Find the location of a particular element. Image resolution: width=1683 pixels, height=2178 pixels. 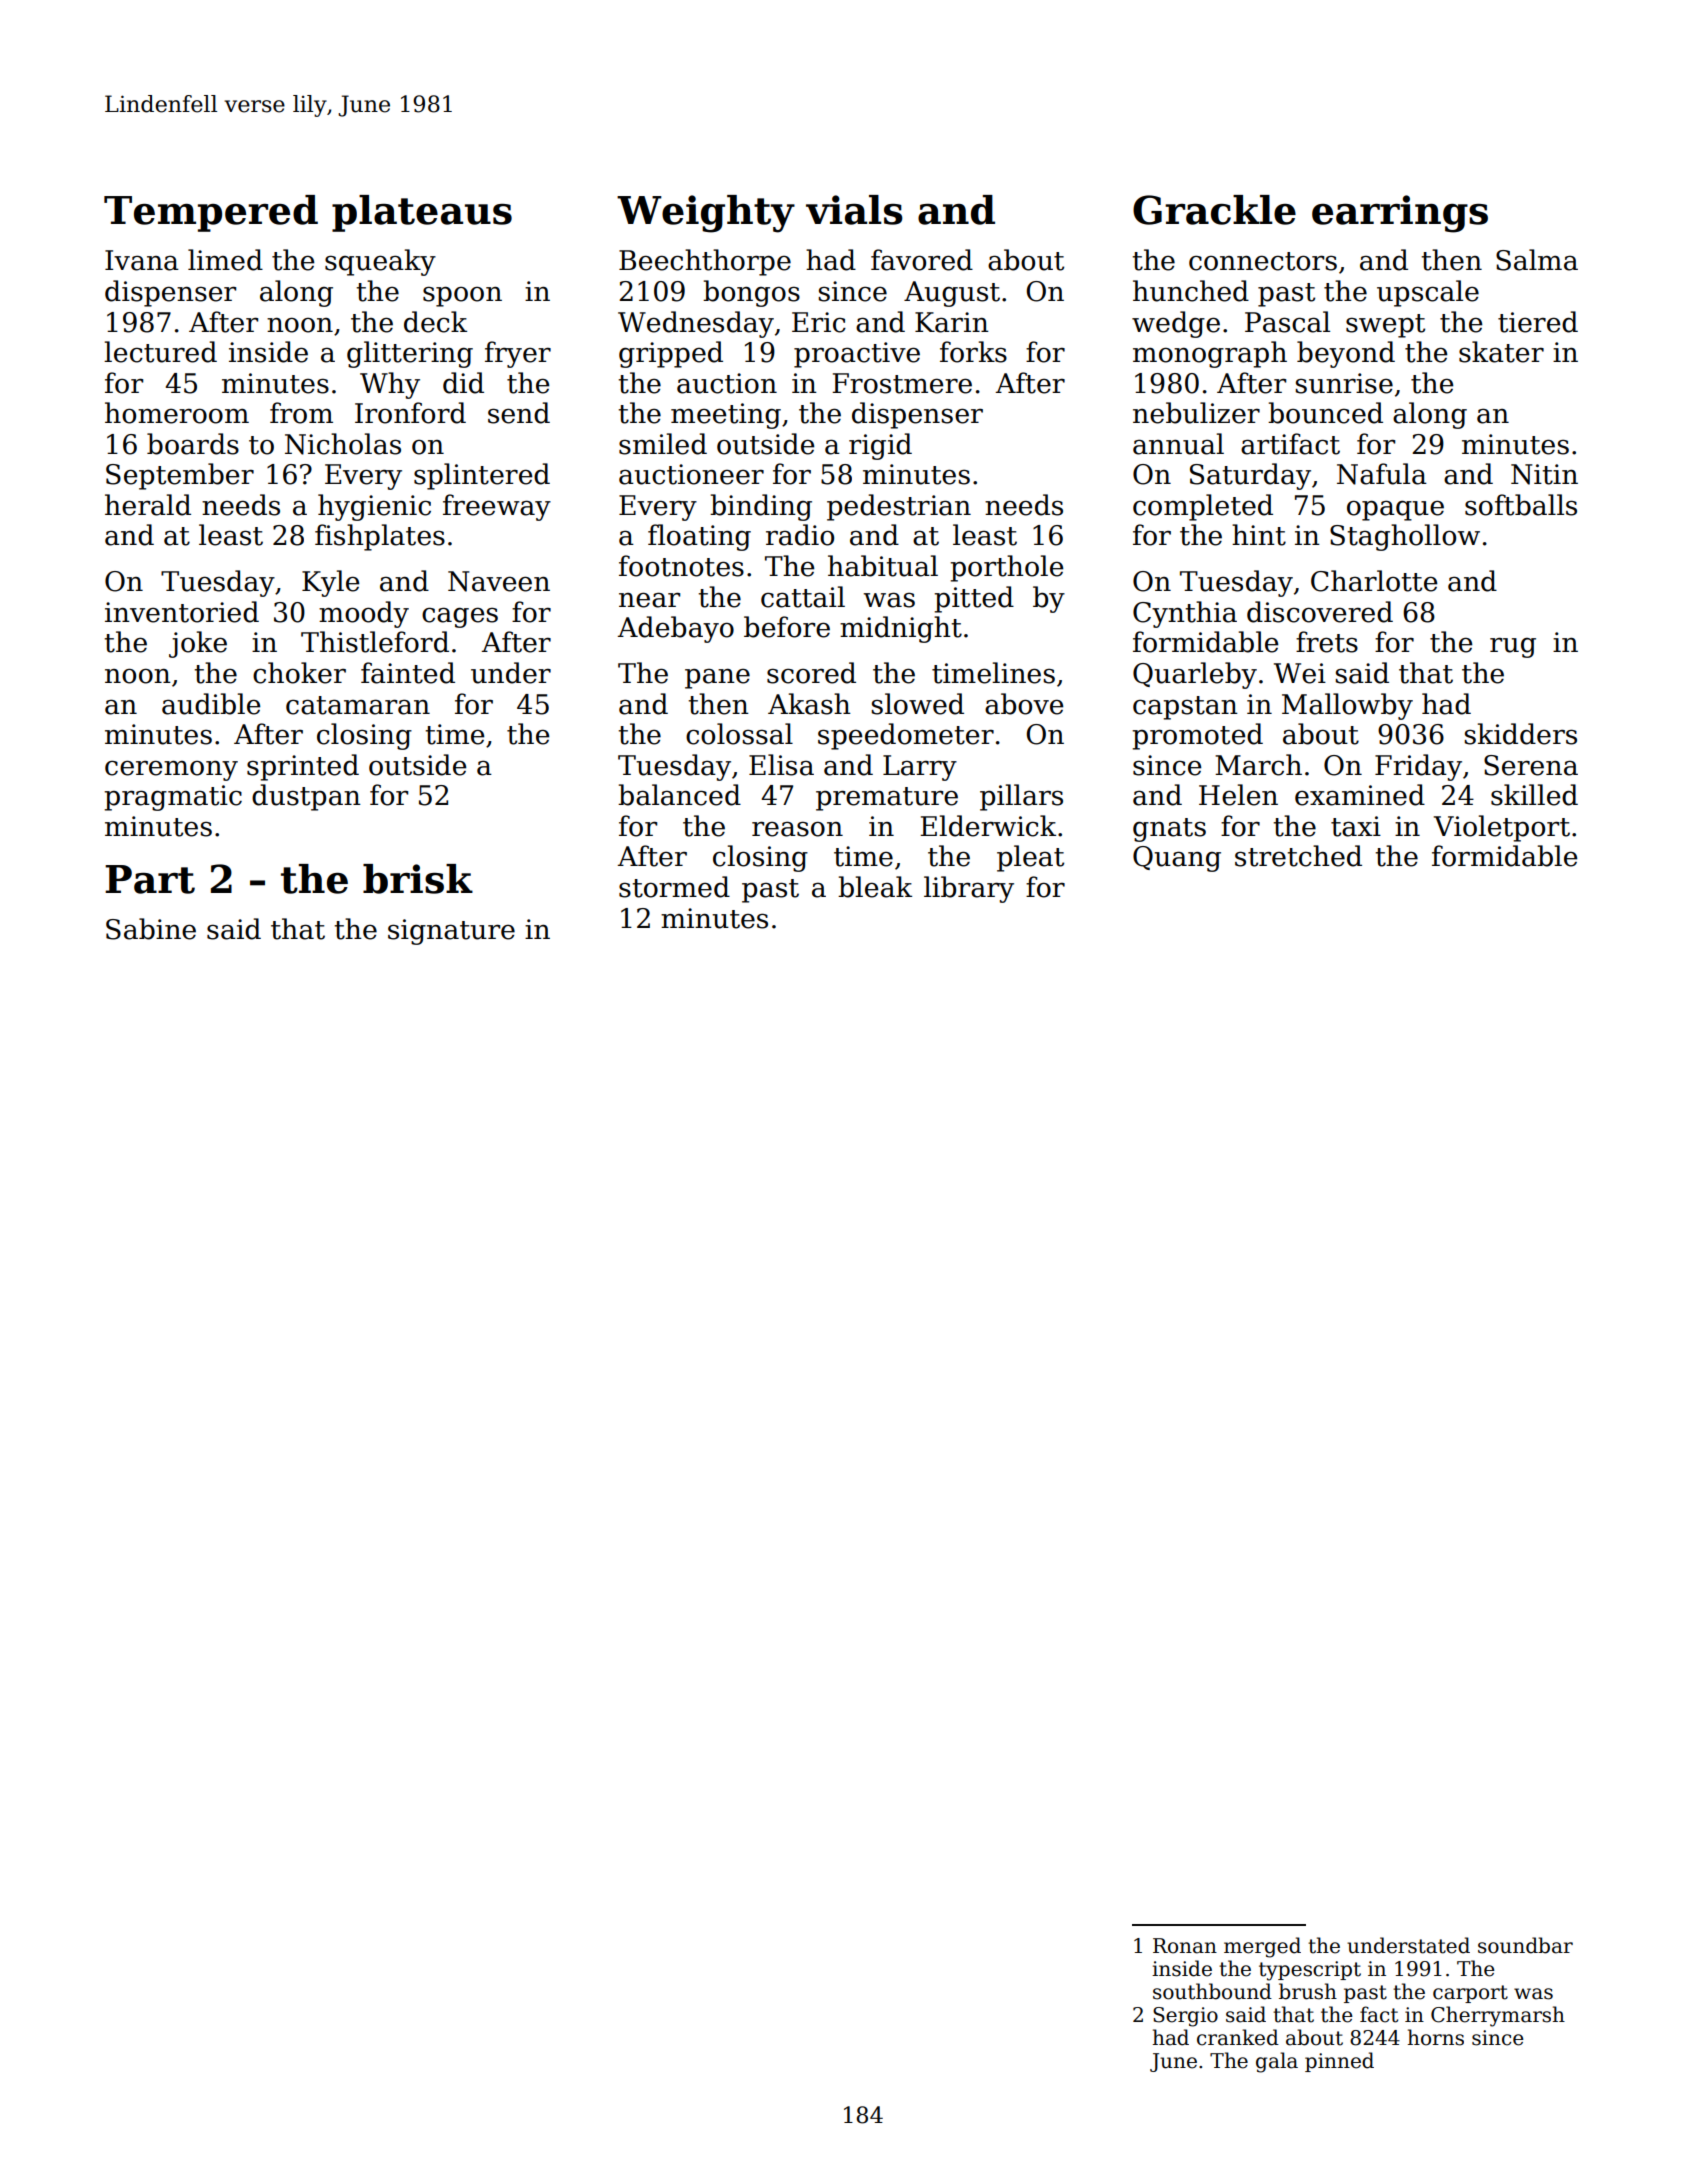

meeting is located at coordinates (726, 416).
